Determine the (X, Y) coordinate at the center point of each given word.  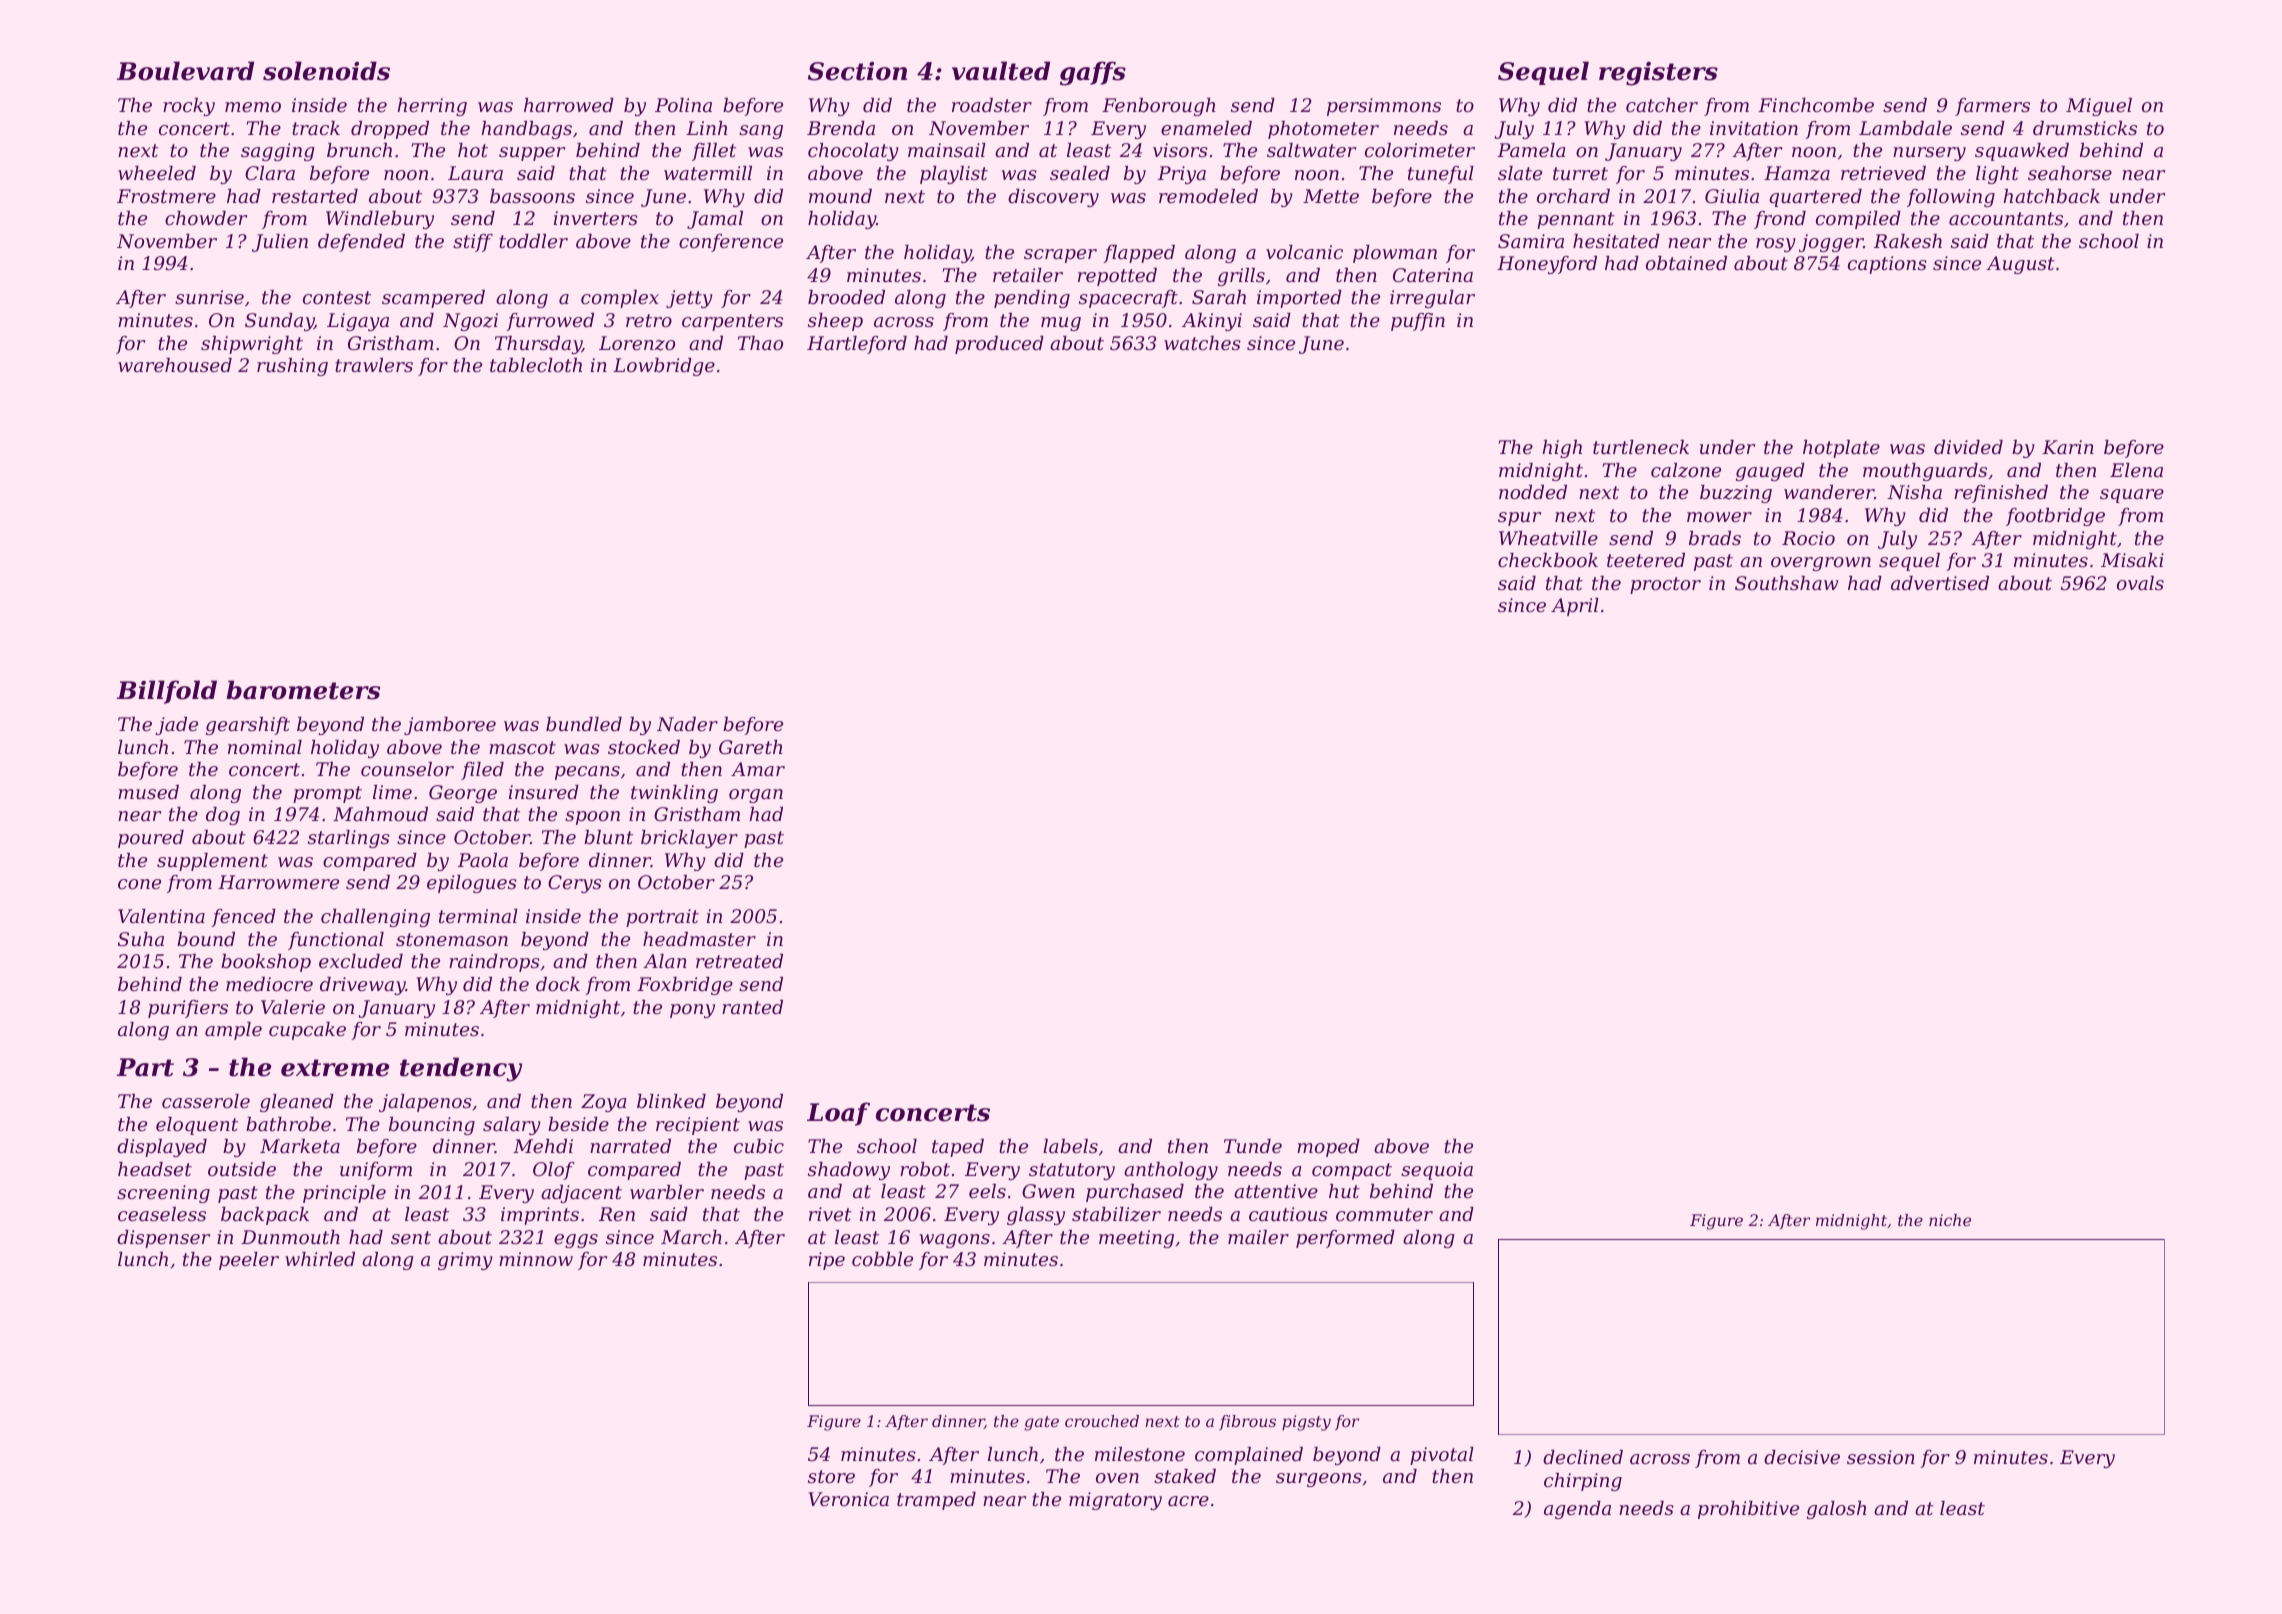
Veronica (848, 1499)
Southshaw (1786, 583)
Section (857, 71)
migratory (1115, 1501)
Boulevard (185, 71)
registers (1658, 74)
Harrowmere (278, 882)
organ (756, 796)
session (1881, 1457)
